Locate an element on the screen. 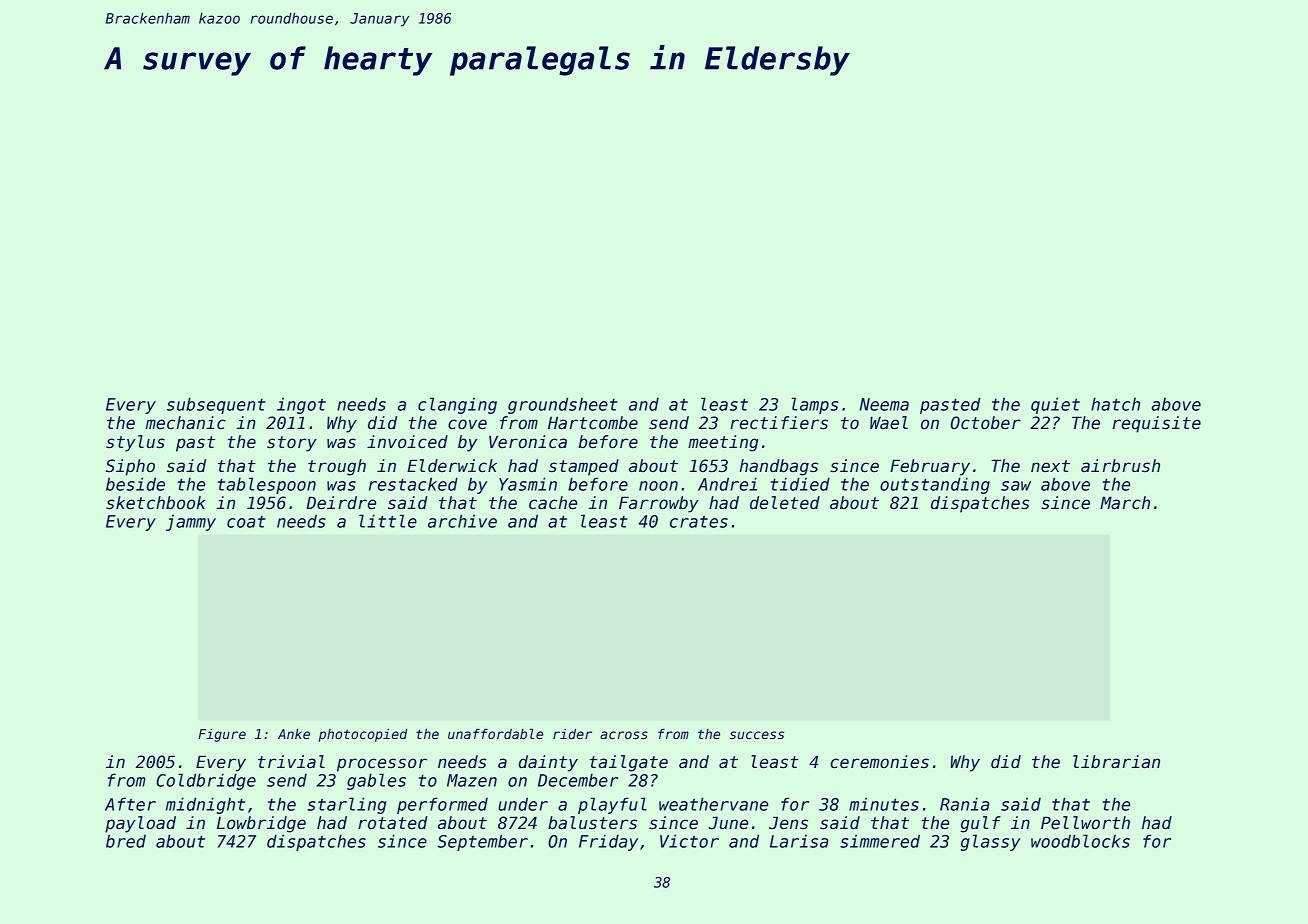 The image size is (1308, 924). bred is located at coordinates (126, 841).
